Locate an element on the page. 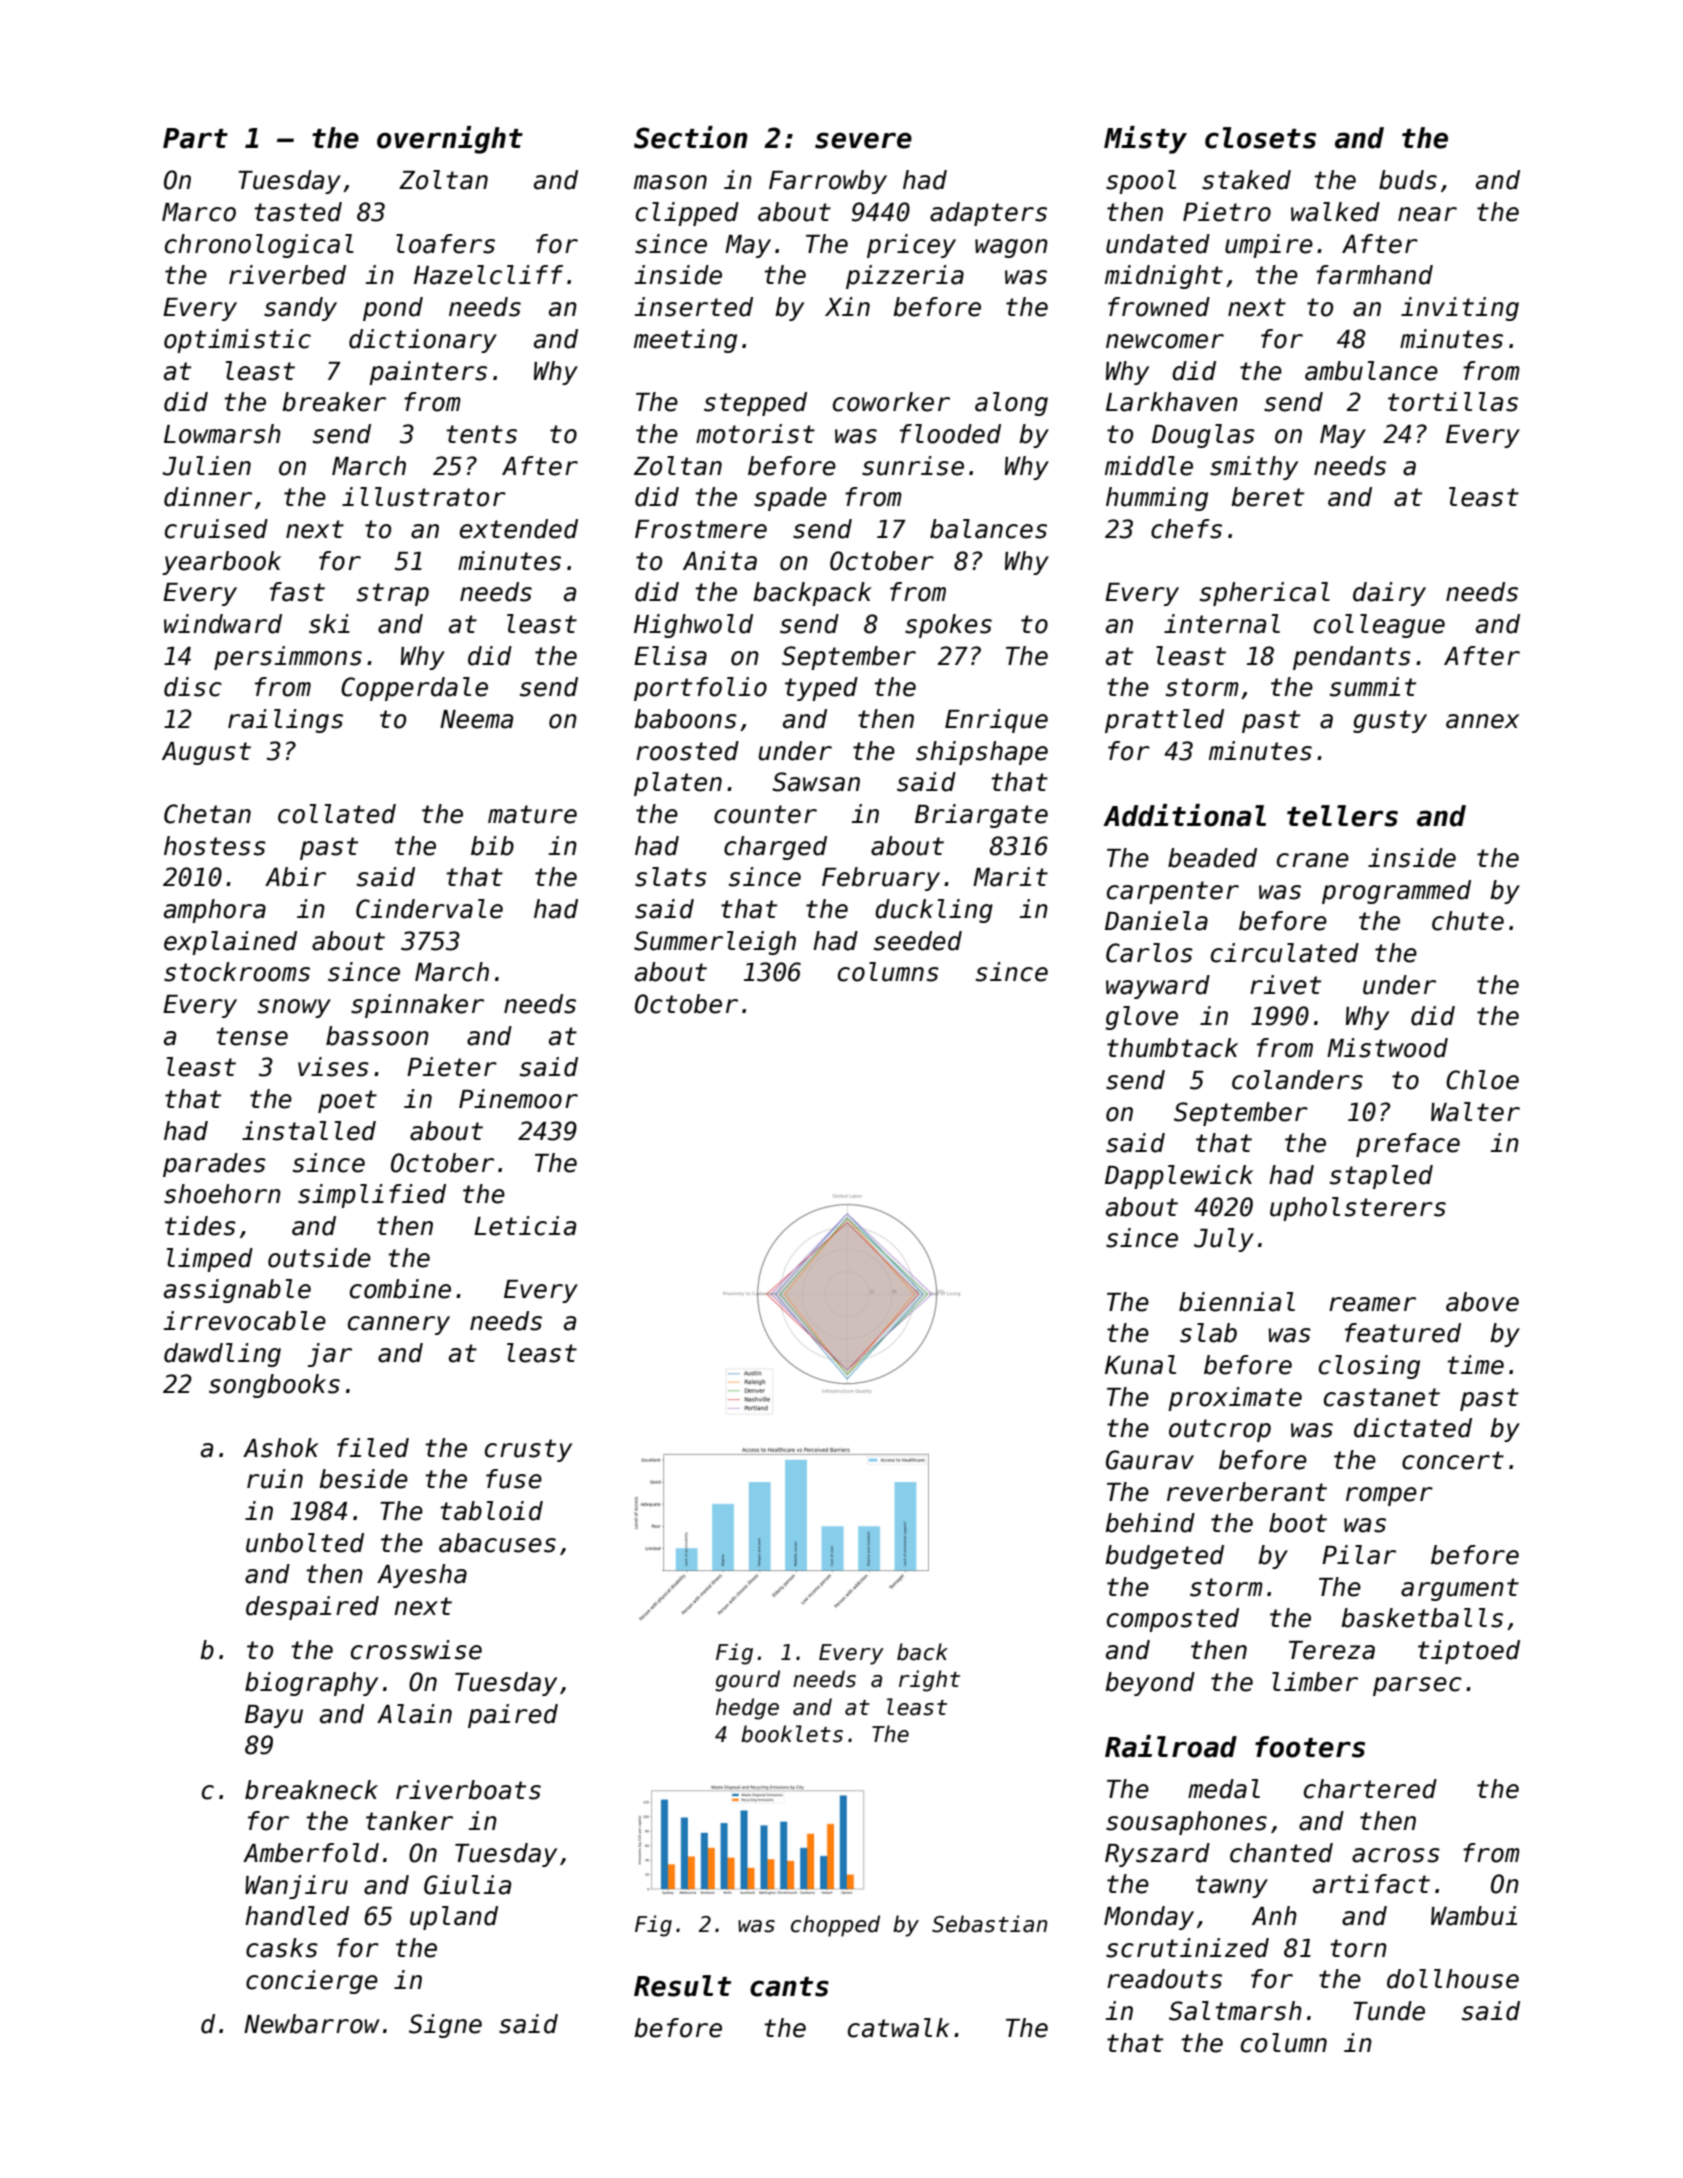 The height and width of the image is (2178, 1683). unbolted is located at coordinates (305, 1543).
